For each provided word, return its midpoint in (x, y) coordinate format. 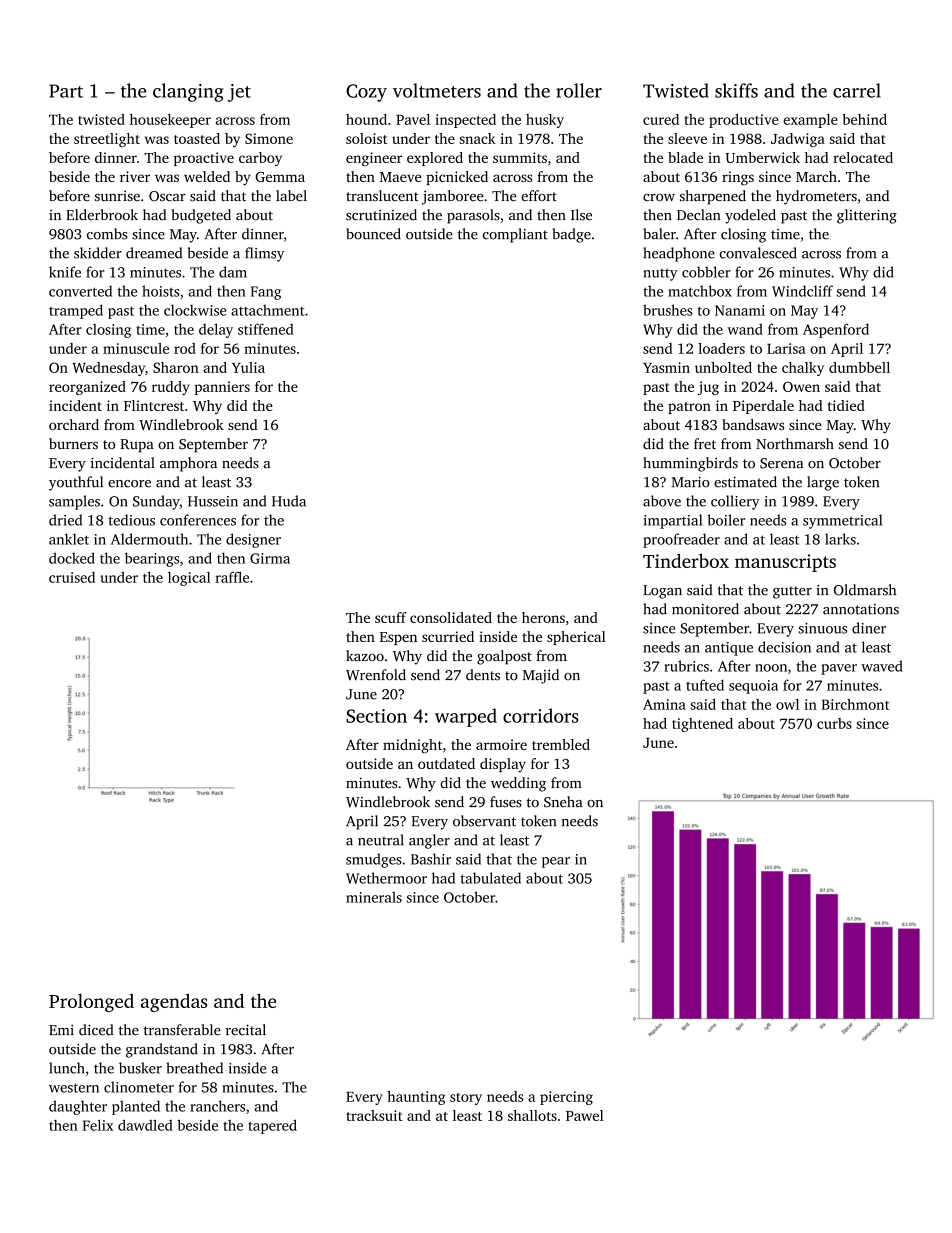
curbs (834, 723)
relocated (863, 157)
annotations (861, 609)
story (466, 1099)
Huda (289, 501)
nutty (660, 274)
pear (556, 862)
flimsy (265, 254)
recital (246, 1030)
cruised (72, 577)
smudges (374, 860)
